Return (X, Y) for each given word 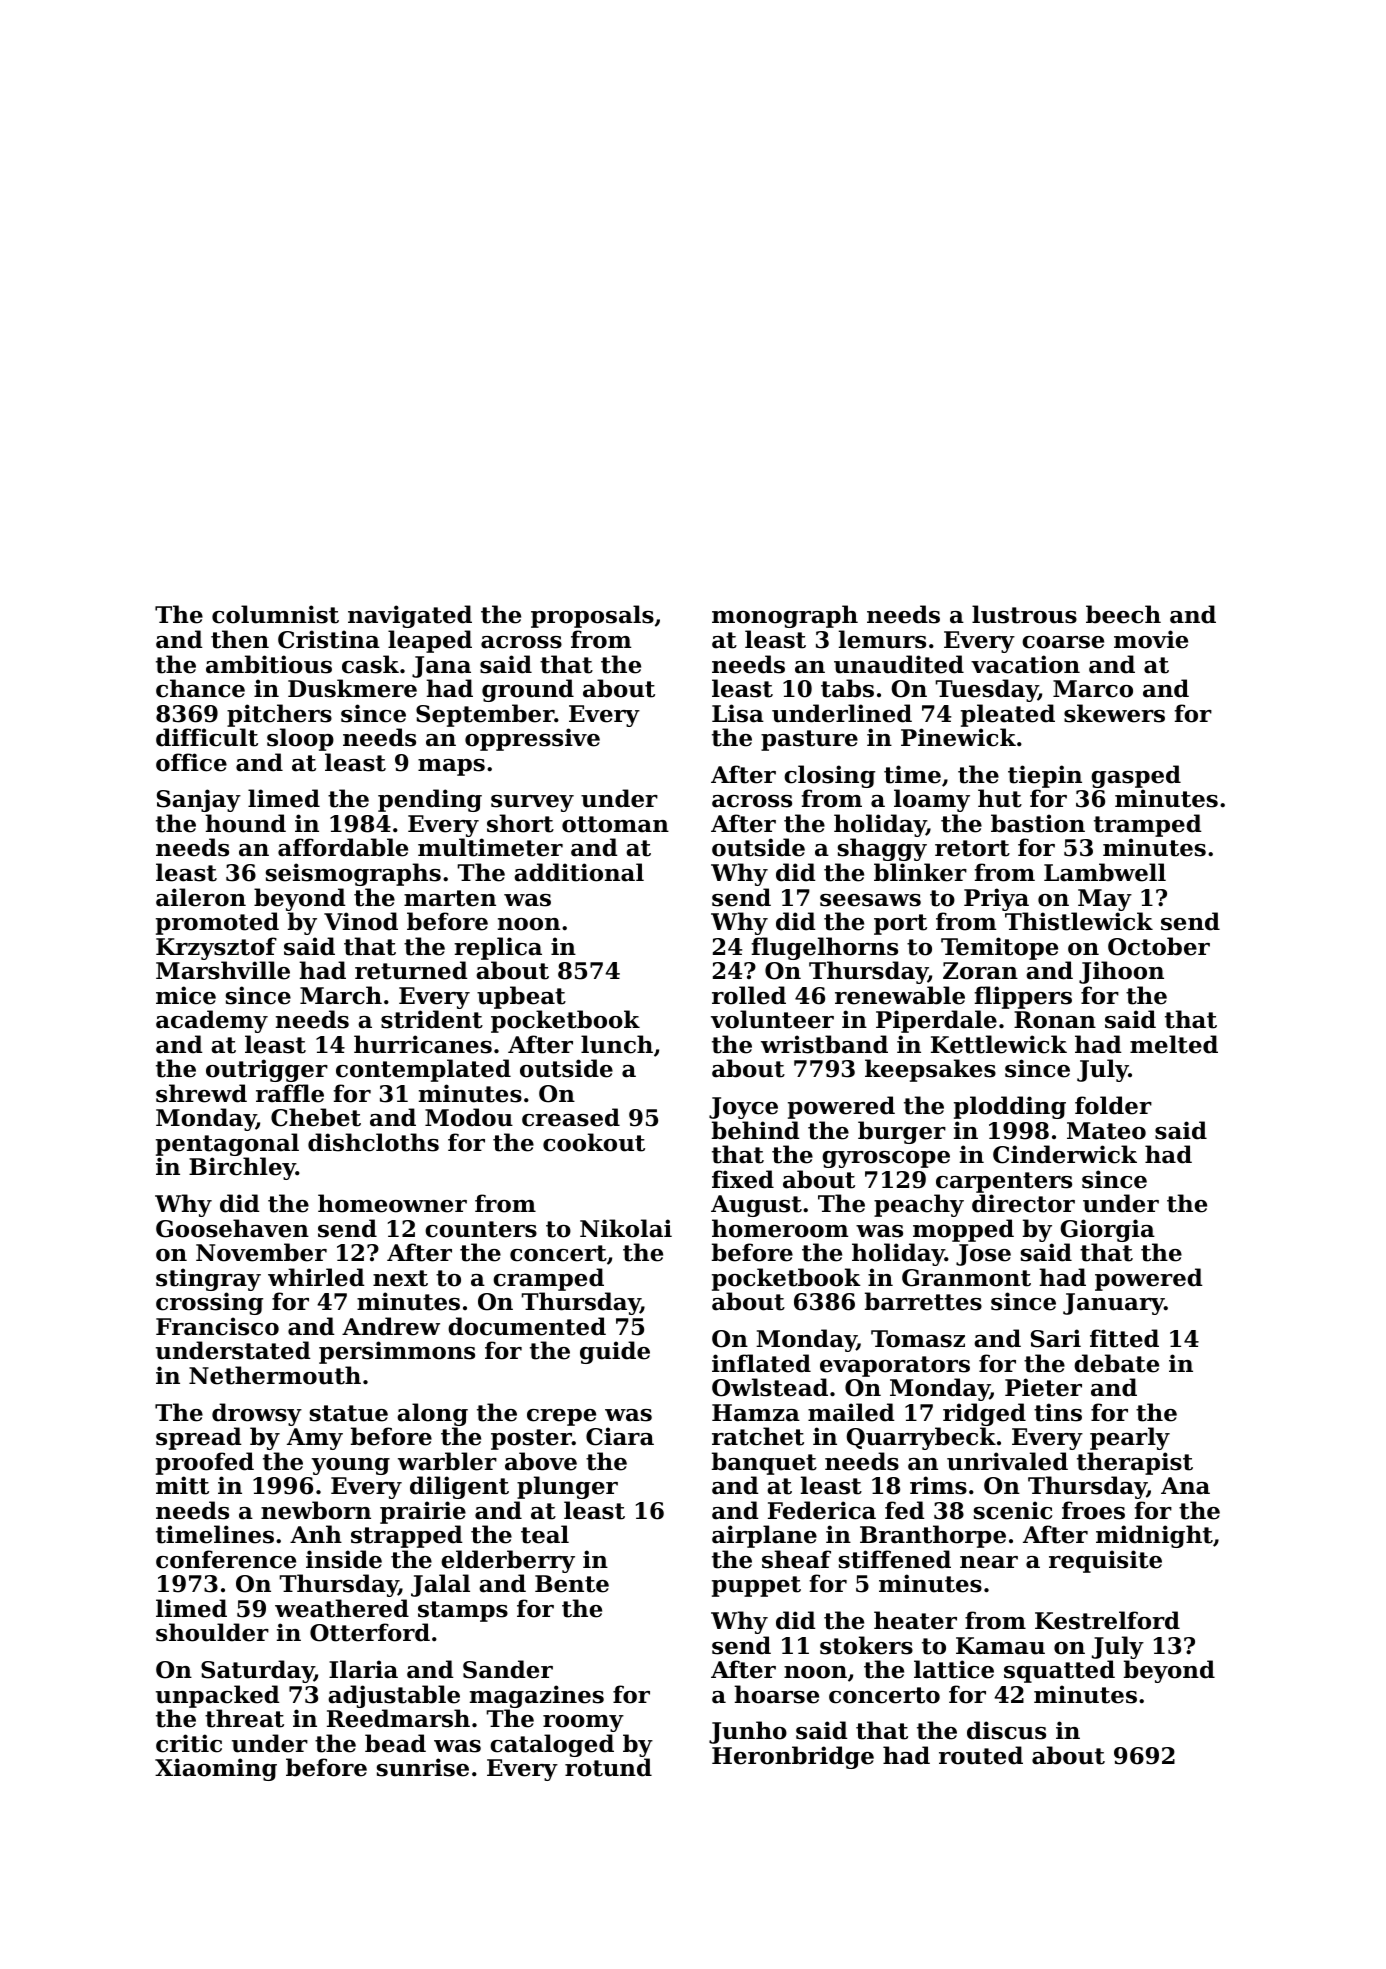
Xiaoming (216, 1769)
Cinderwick (1065, 1154)
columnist (275, 614)
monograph (785, 616)
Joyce (743, 1108)
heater (915, 1620)
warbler (447, 1461)
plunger (567, 1487)
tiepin (1045, 776)
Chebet (316, 1117)
